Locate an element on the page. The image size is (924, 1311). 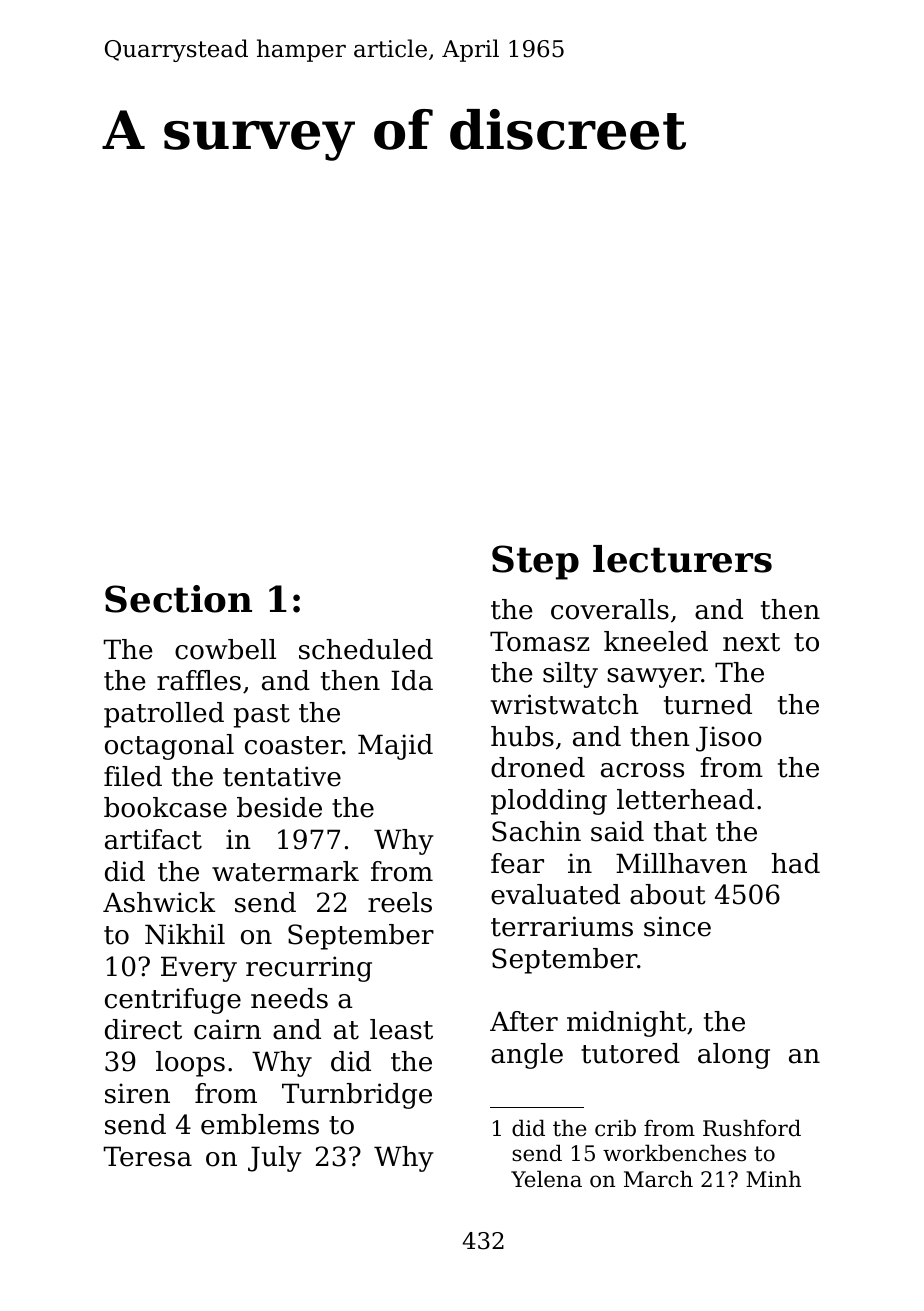
patrolled is located at coordinates (164, 715).
